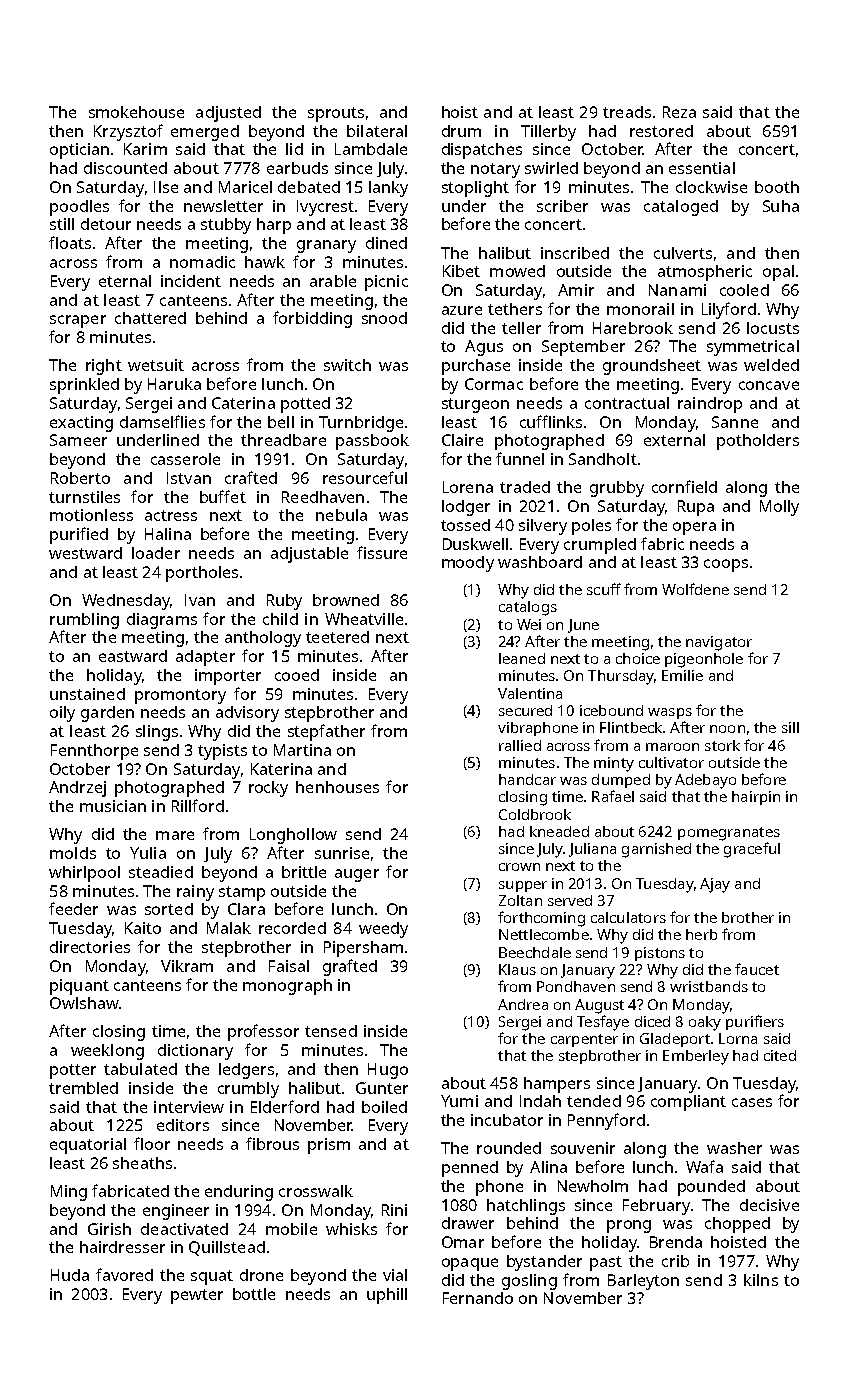 Image resolution: width=849 pixels, height=1400 pixels. Describe the element at coordinates (371, 149) in the page. I see `Lambdale` at that location.
